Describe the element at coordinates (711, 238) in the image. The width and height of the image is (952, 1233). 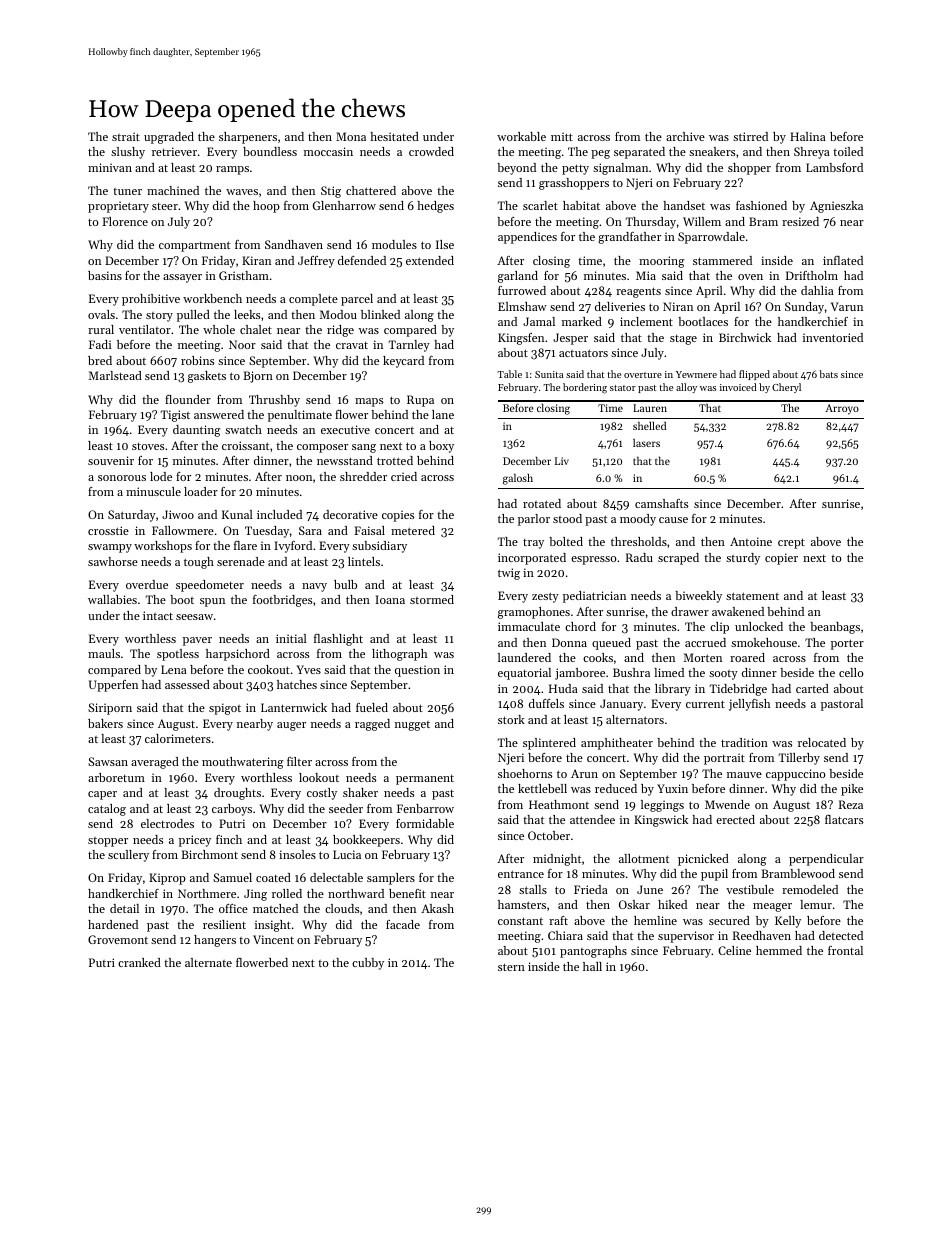
I see `Sparrowdale` at that location.
